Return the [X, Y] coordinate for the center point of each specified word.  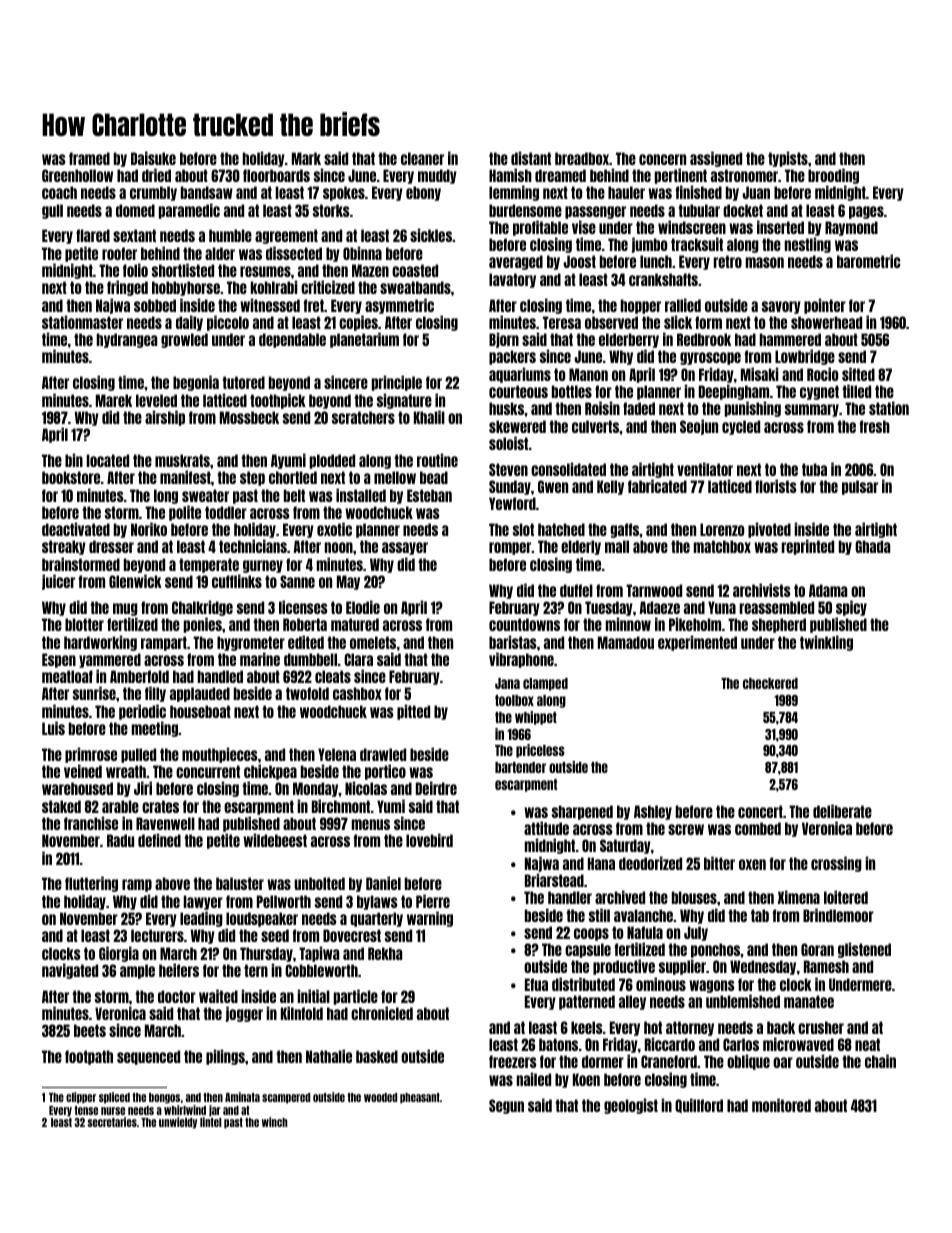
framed [89, 158]
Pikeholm [695, 624]
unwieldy [178, 1123]
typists [788, 159]
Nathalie [329, 1056]
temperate [209, 565]
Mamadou [626, 642]
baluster [240, 883]
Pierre [433, 901]
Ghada [872, 546]
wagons [711, 986]
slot [523, 529]
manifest [185, 477]
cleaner [422, 158]
